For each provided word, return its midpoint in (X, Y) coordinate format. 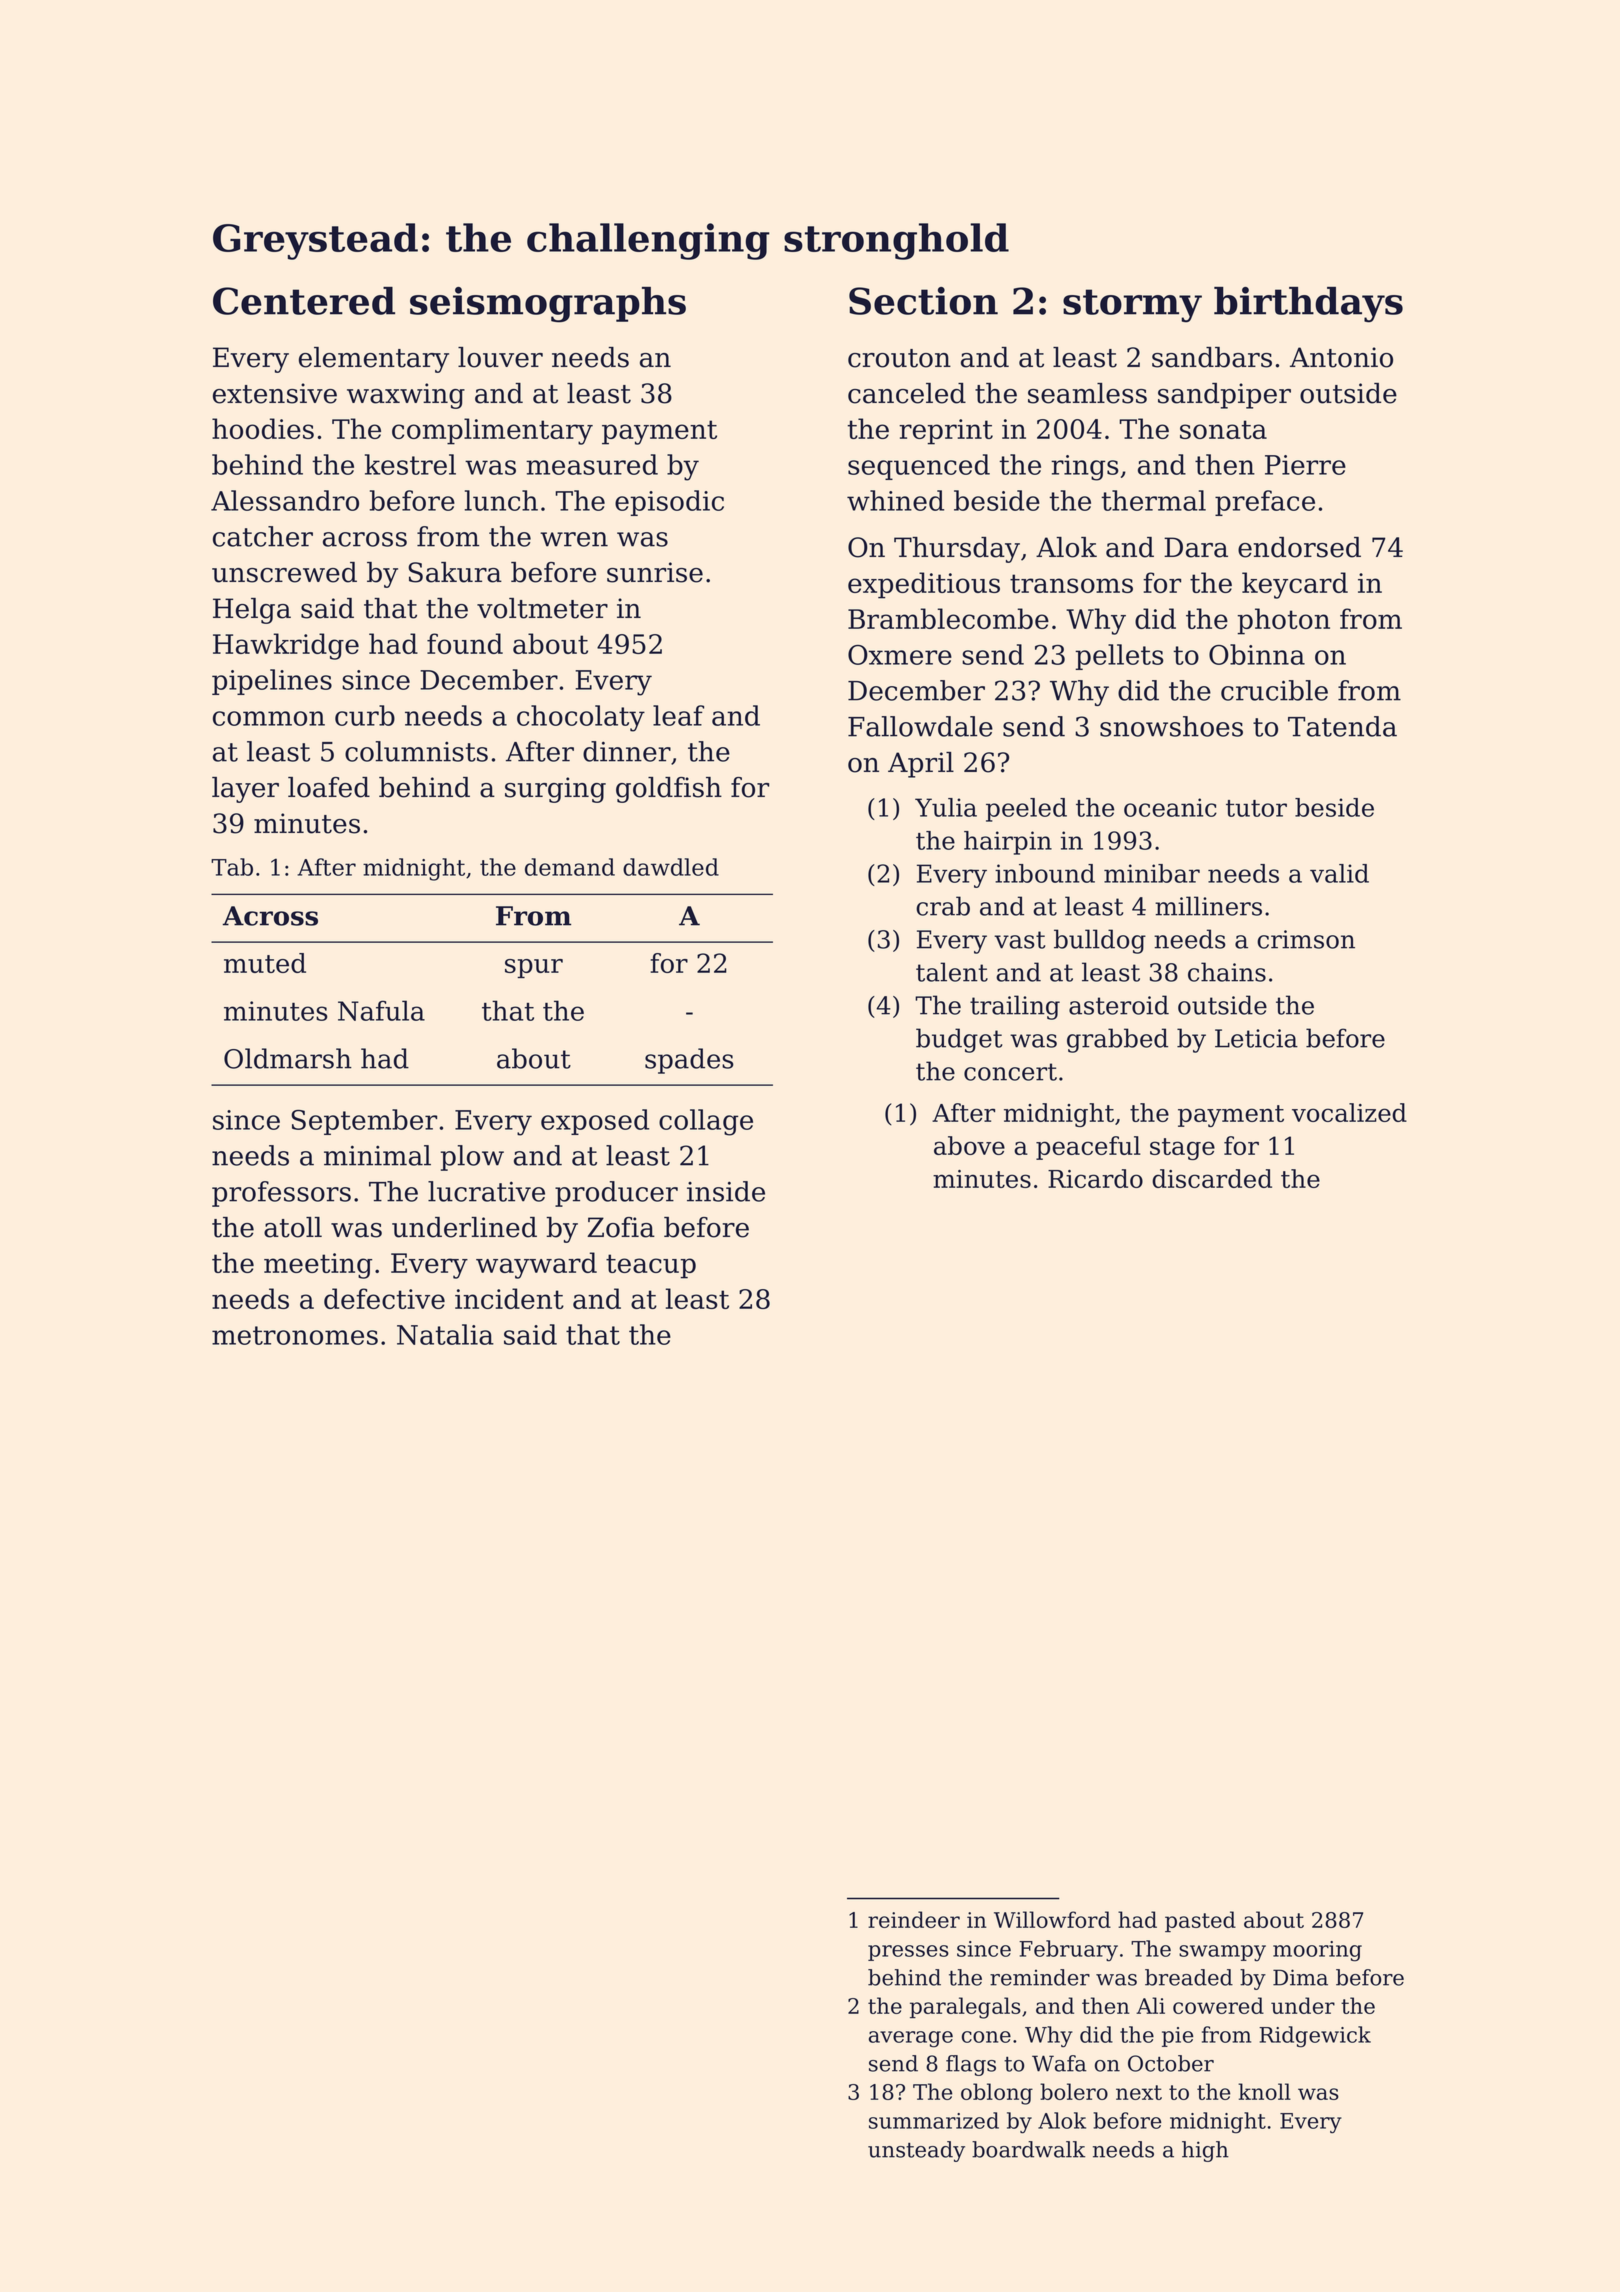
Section (923, 301)
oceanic (1170, 807)
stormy (1132, 306)
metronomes (295, 1335)
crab (943, 906)
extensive (275, 393)
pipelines (272, 682)
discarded (1212, 1178)
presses (908, 1953)
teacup (651, 1266)
